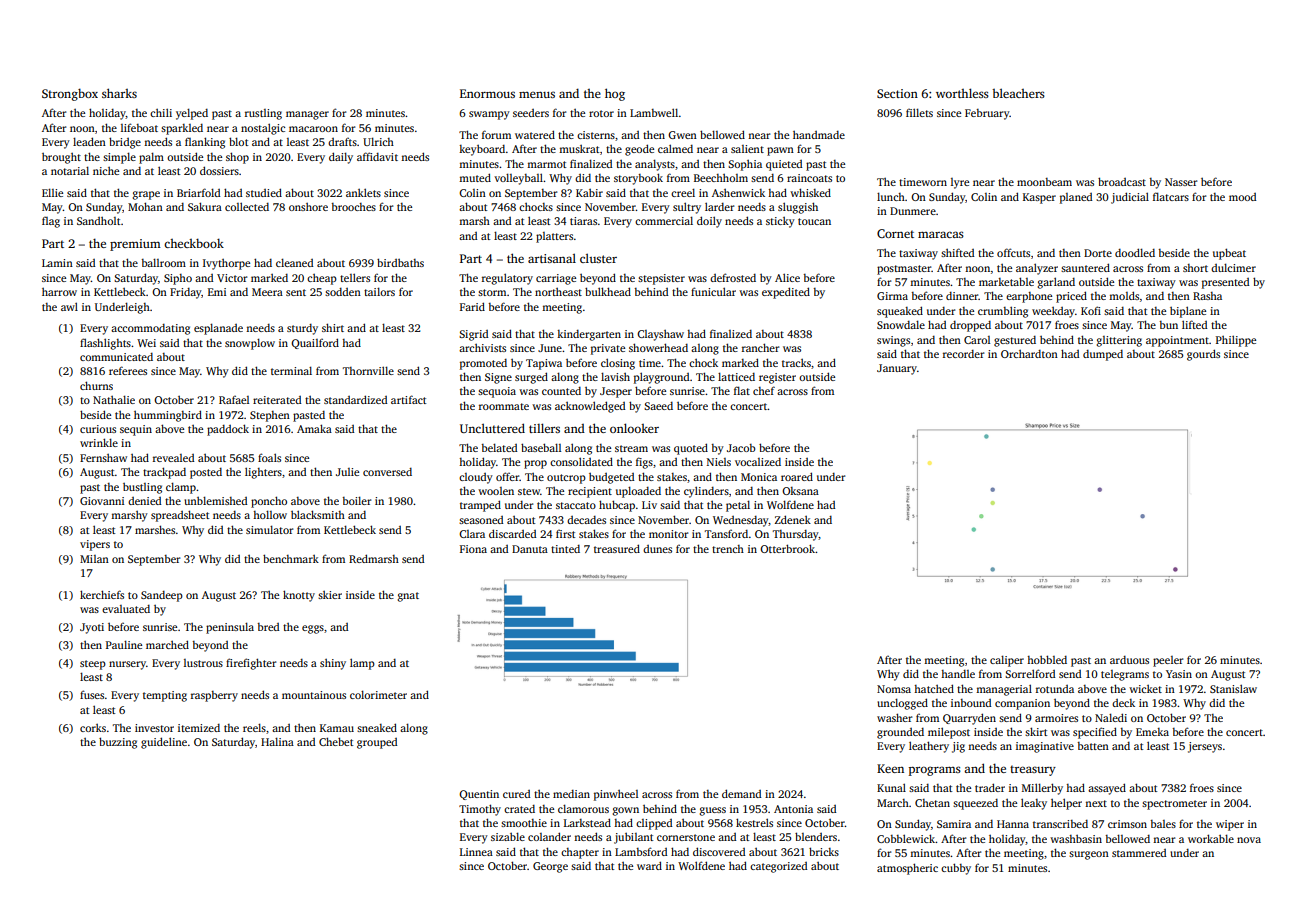 The image size is (1308, 924). I want to click on Rasha, so click(1207, 296).
